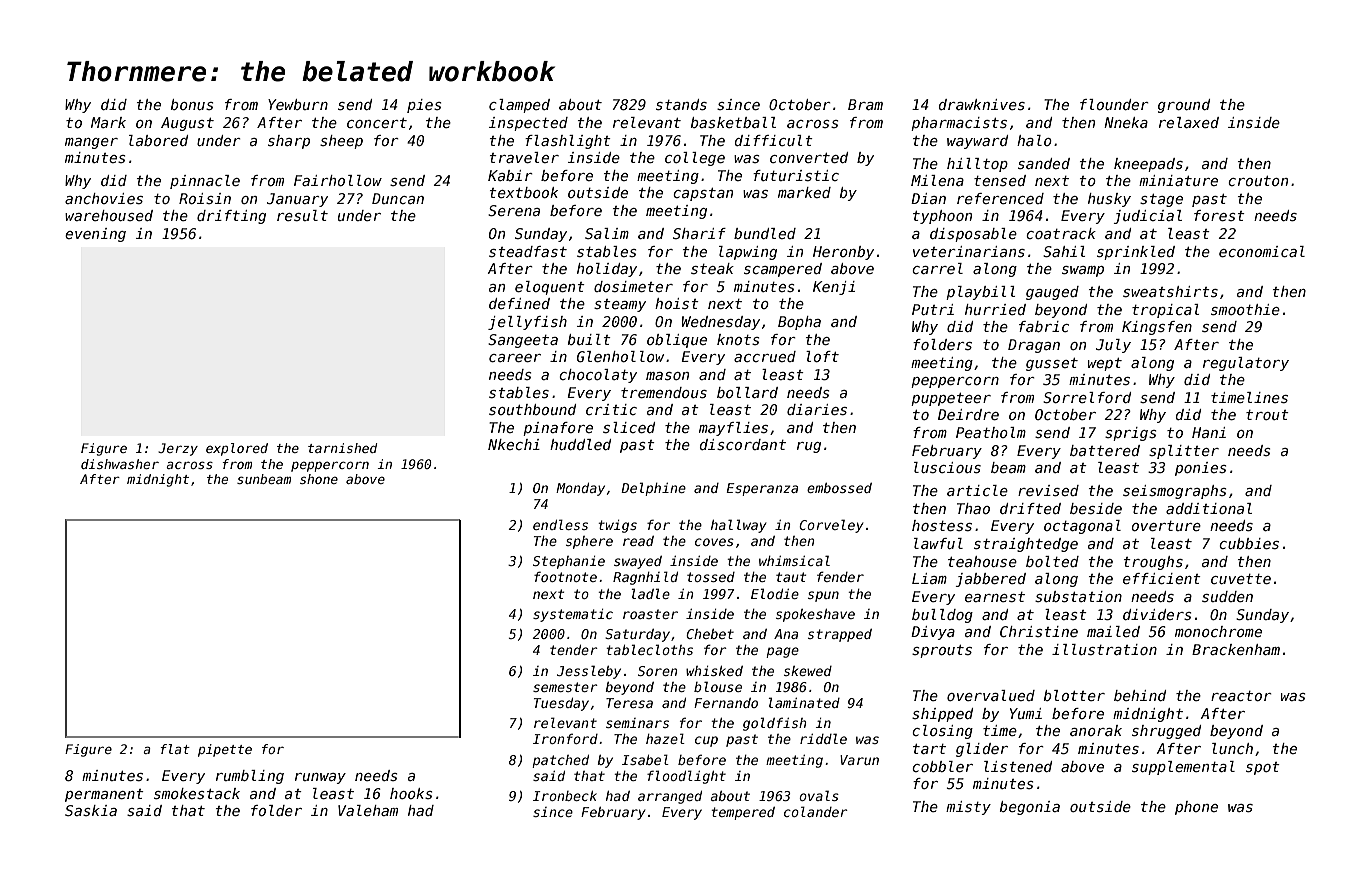 The width and height of the image is (1372, 887). I want to click on flat, so click(175, 749).
